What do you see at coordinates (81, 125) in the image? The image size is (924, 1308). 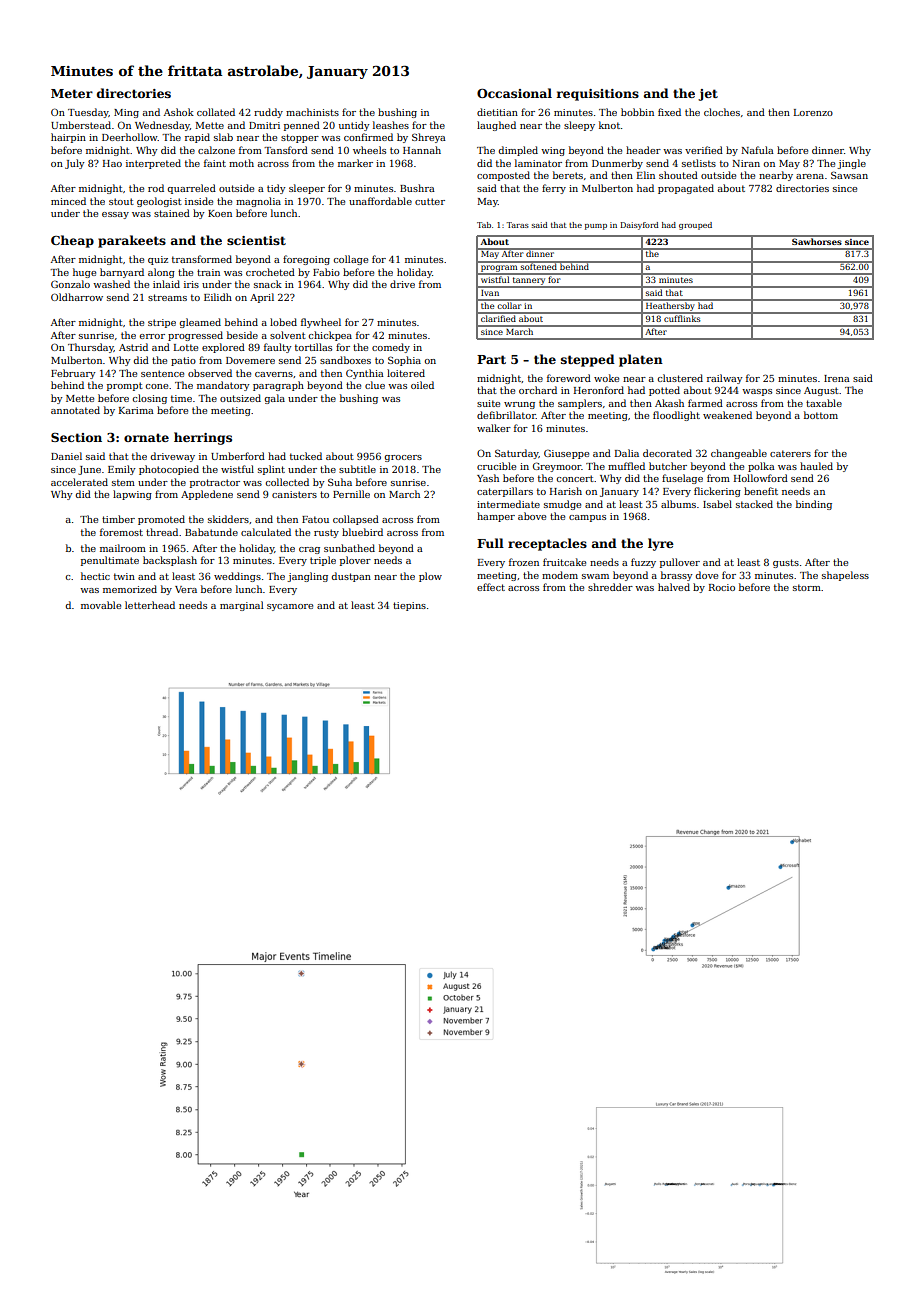 I see `Umberstead` at bounding box center [81, 125].
